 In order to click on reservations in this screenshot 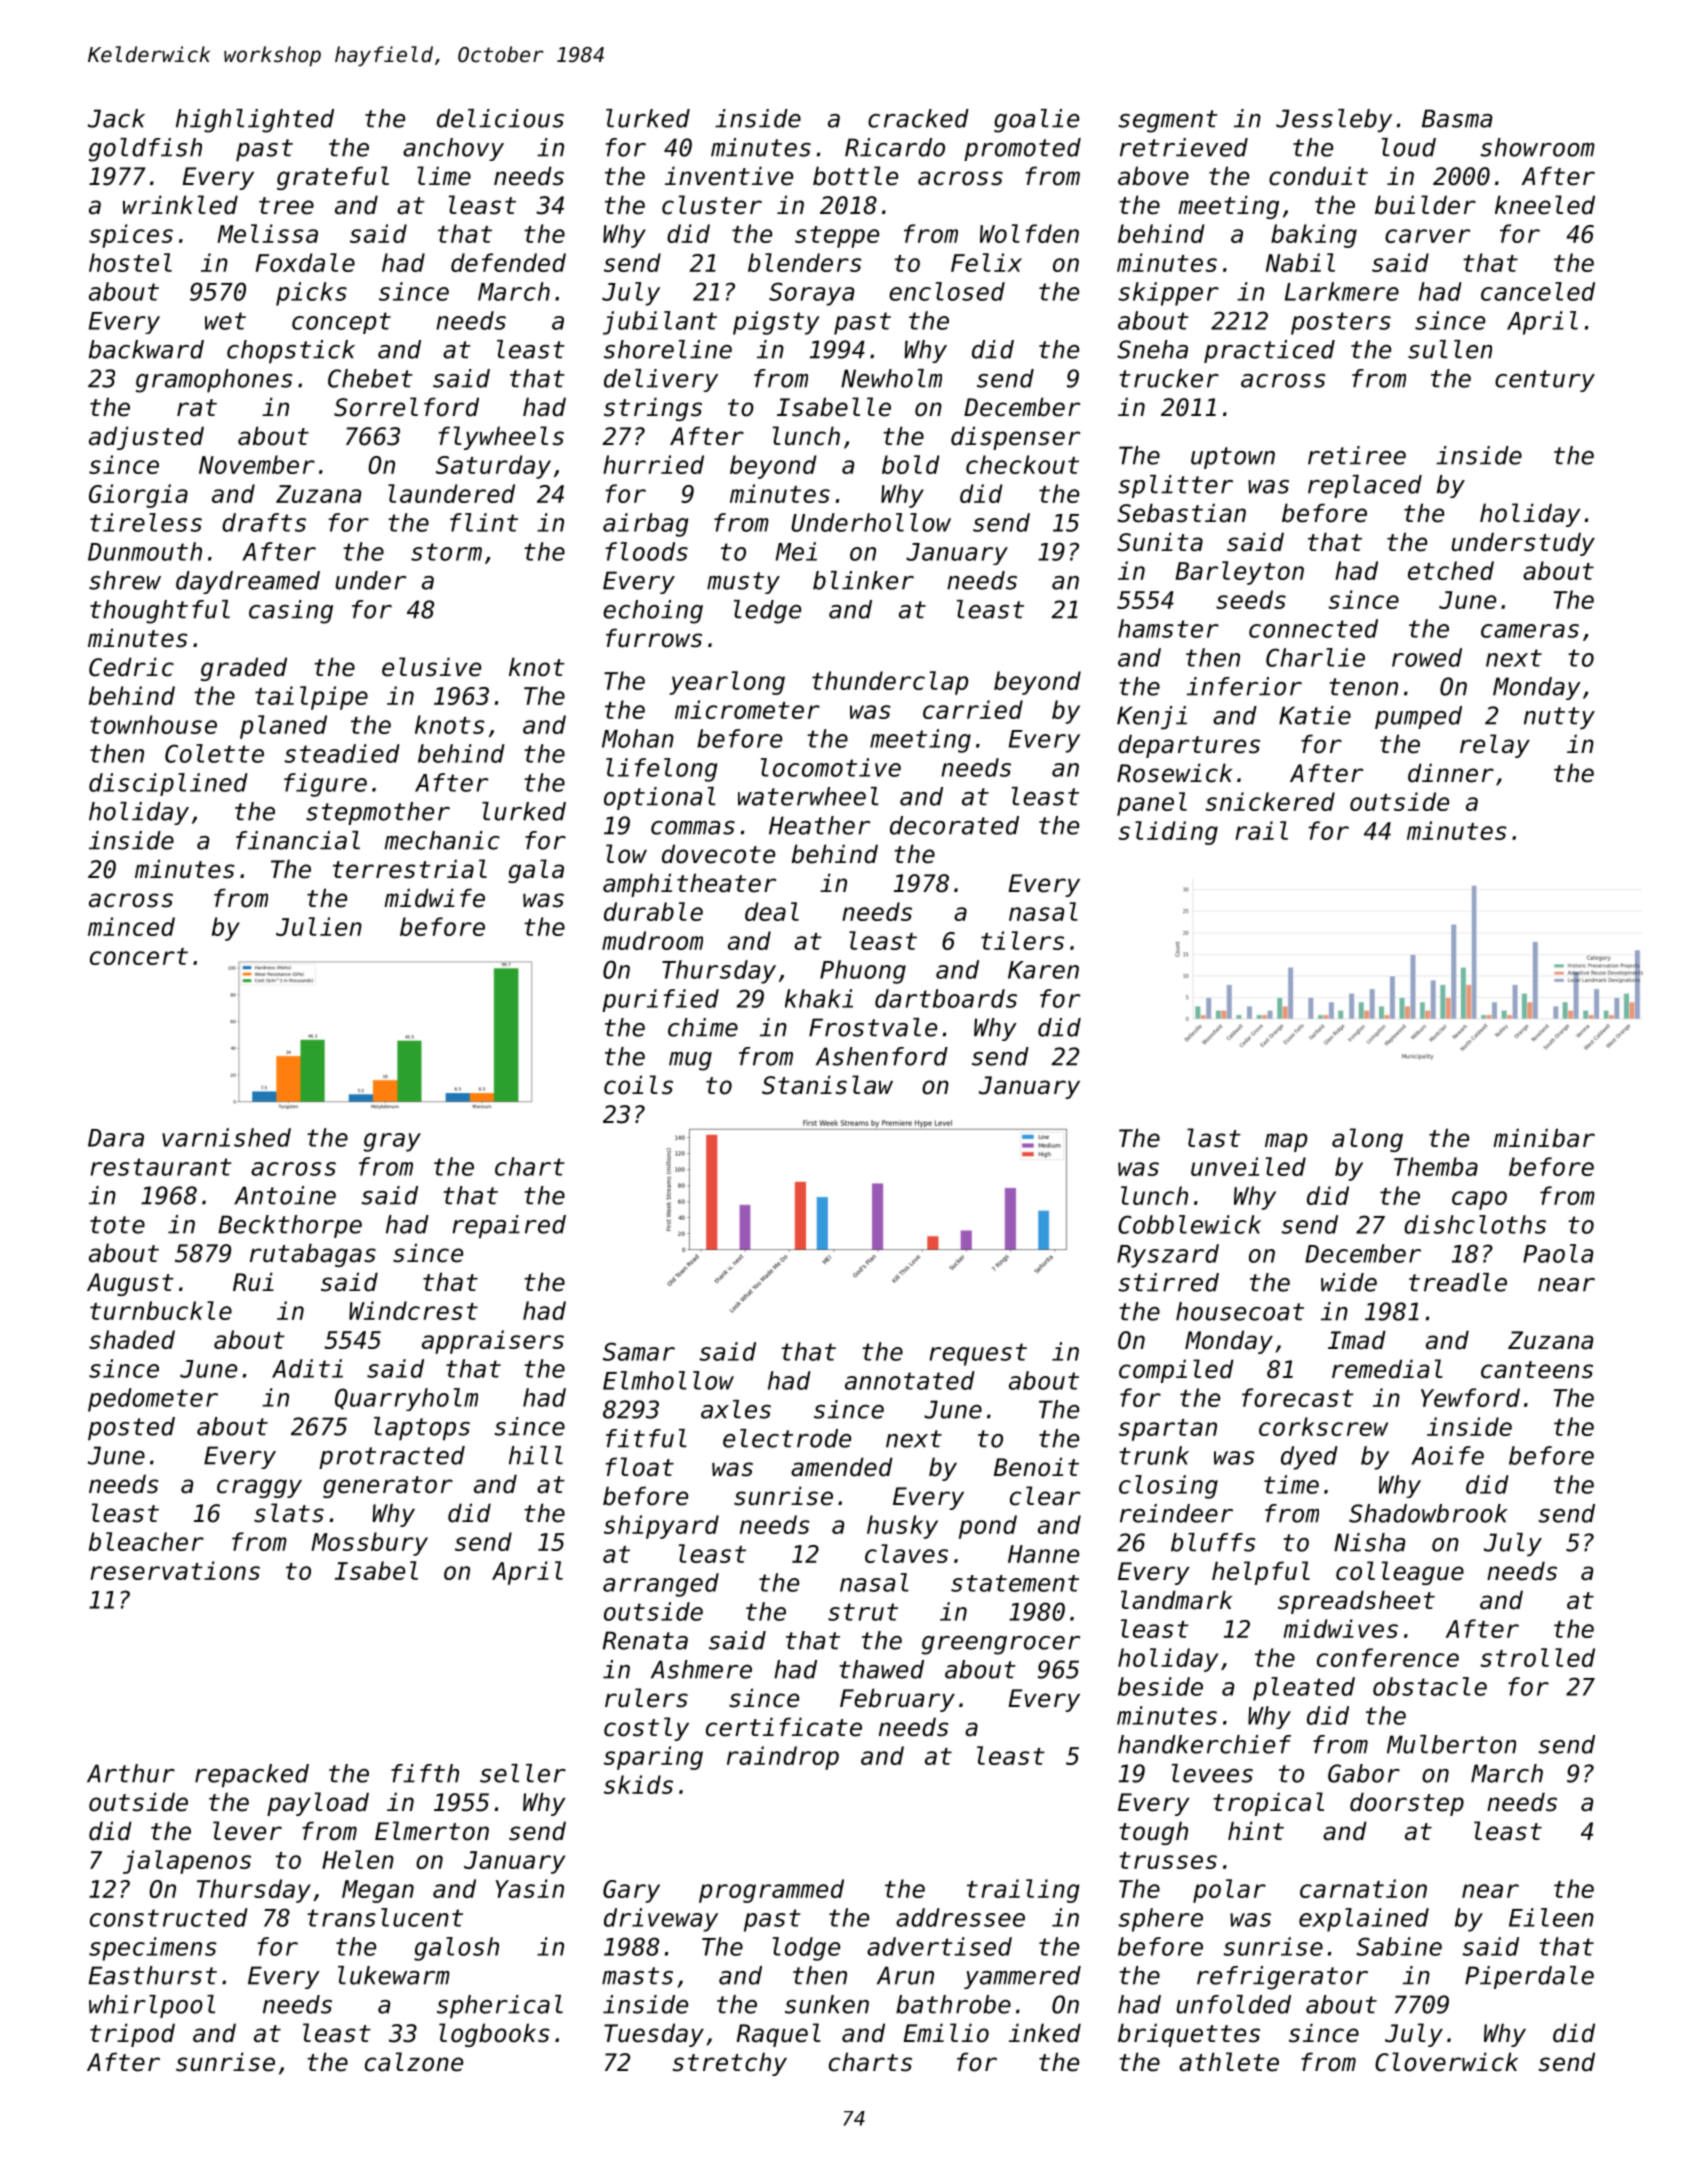, I will do `click(175, 1570)`.
